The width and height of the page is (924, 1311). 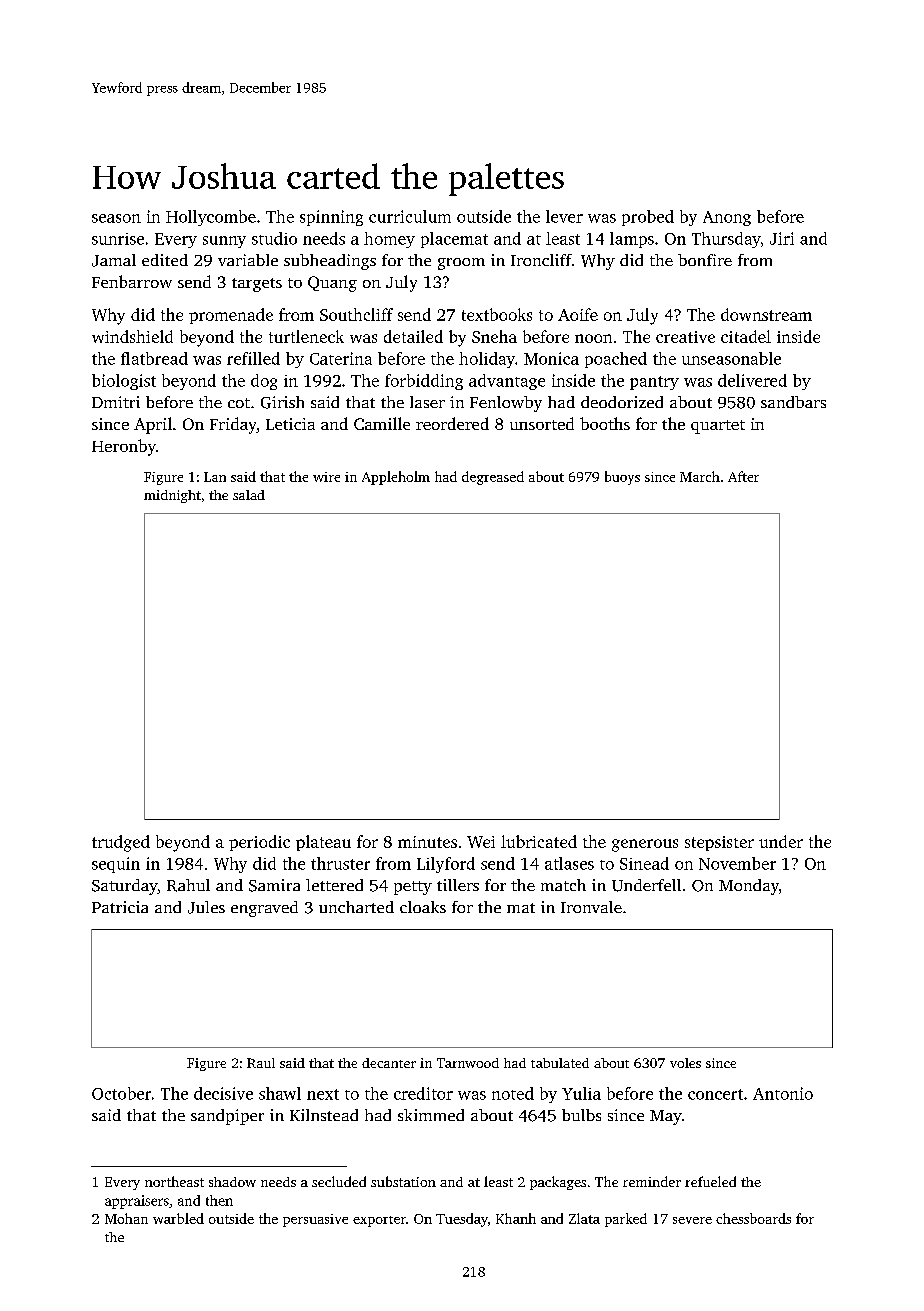 What do you see at coordinates (727, 218) in the page?
I see `Anong` at bounding box center [727, 218].
